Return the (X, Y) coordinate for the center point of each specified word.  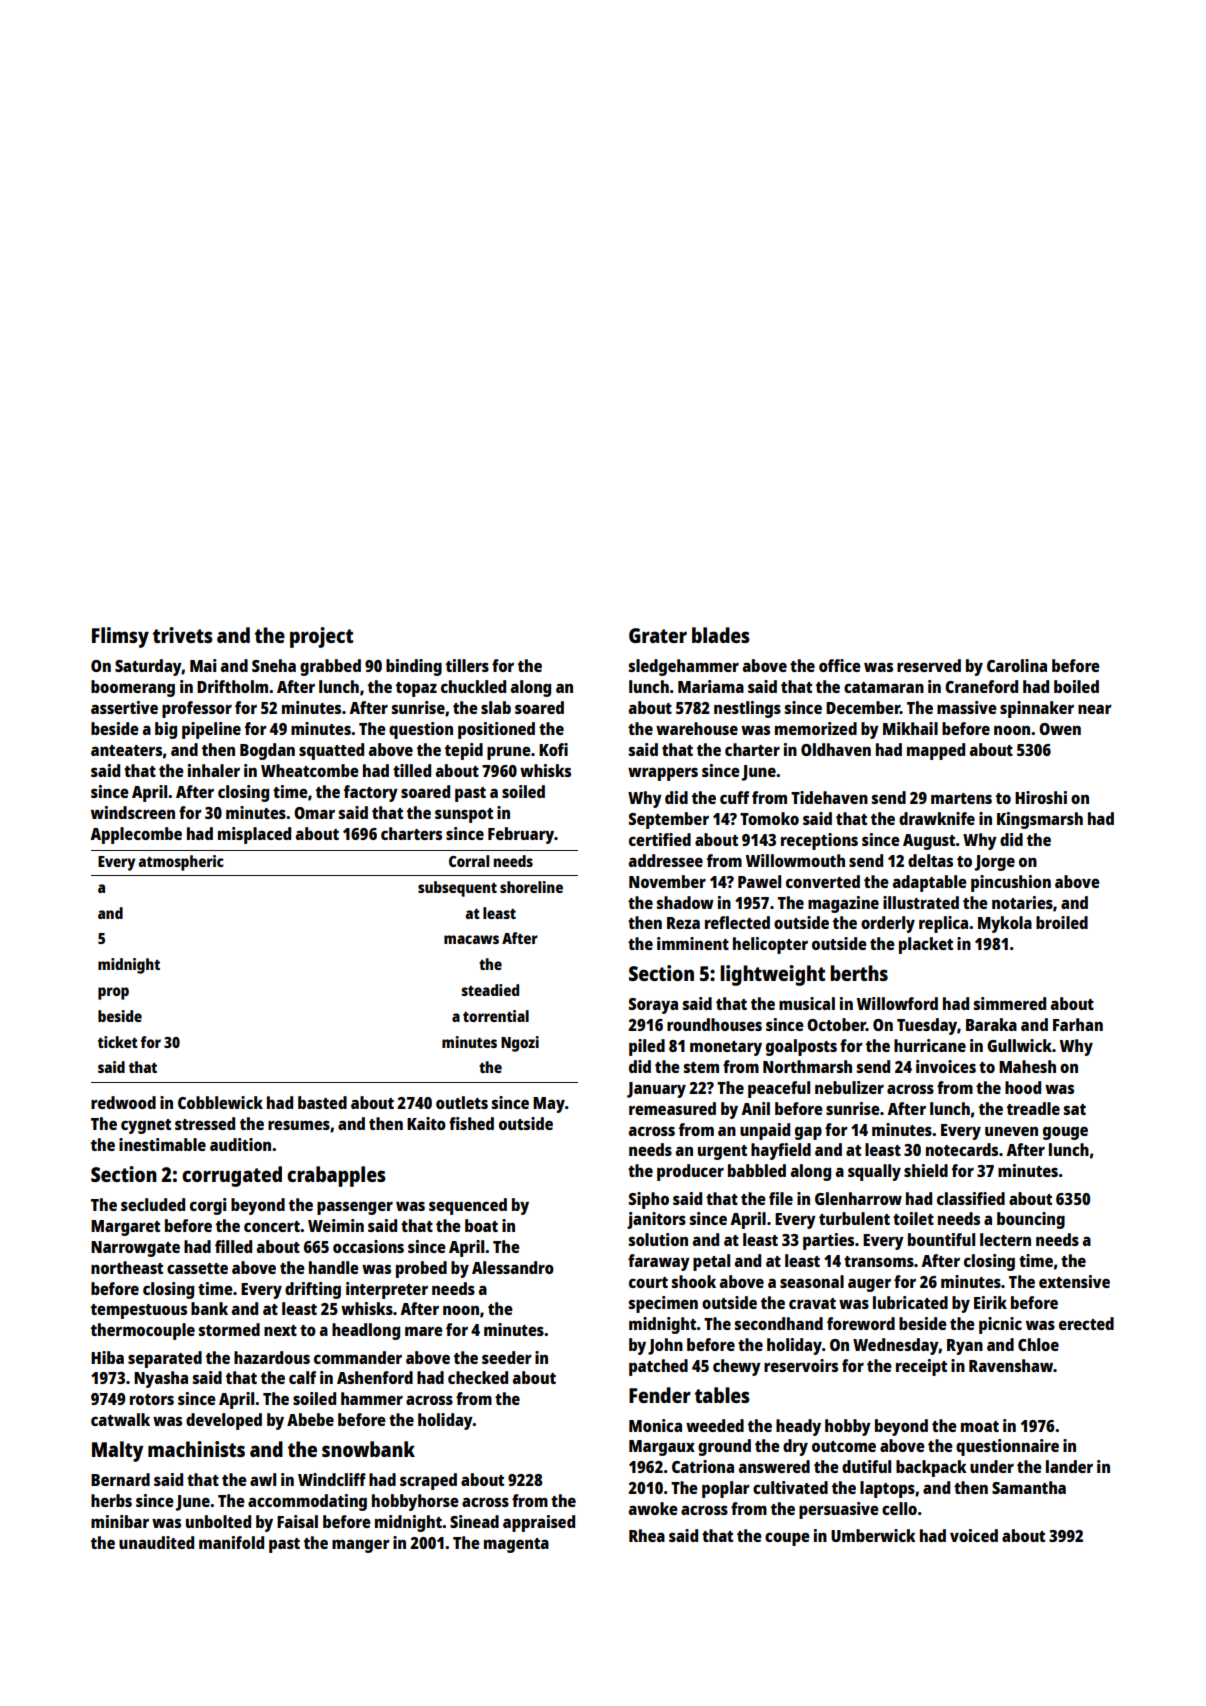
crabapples (336, 1176)
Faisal (297, 1521)
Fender (660, 1395)
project (321, 637)
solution (658, 1239)
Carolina (1017, 665)
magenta (516, 1545)
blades (721, 635)
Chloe (1038, 1344)
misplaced (254, 835)
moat (980, 1426)
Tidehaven (829, 797)
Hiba (107, 1357)
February (521, 835)
